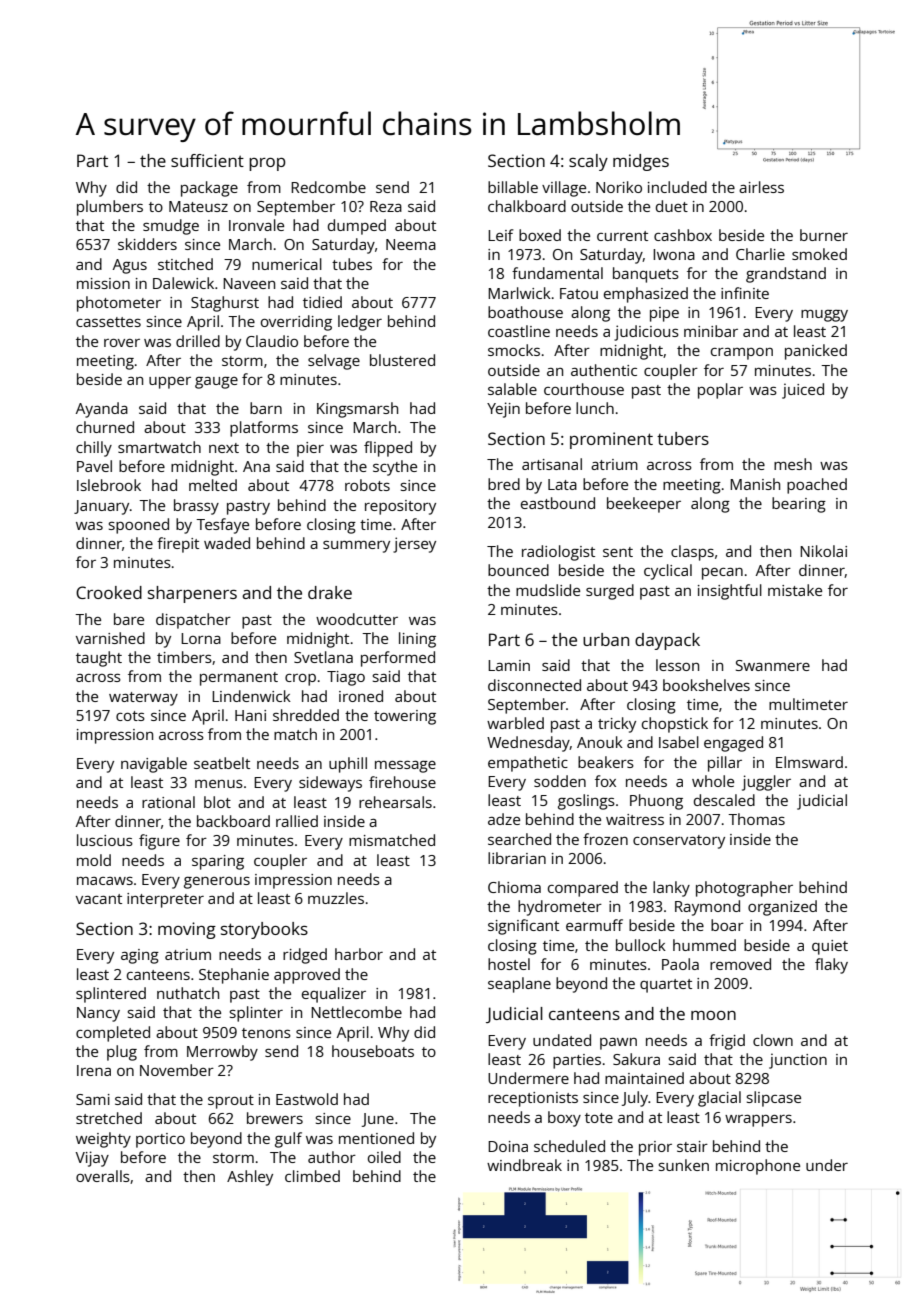  What do you see at coordinates (584, 389) in the screenshot?
I see `courthouse` at bounding box center [584, 389].
